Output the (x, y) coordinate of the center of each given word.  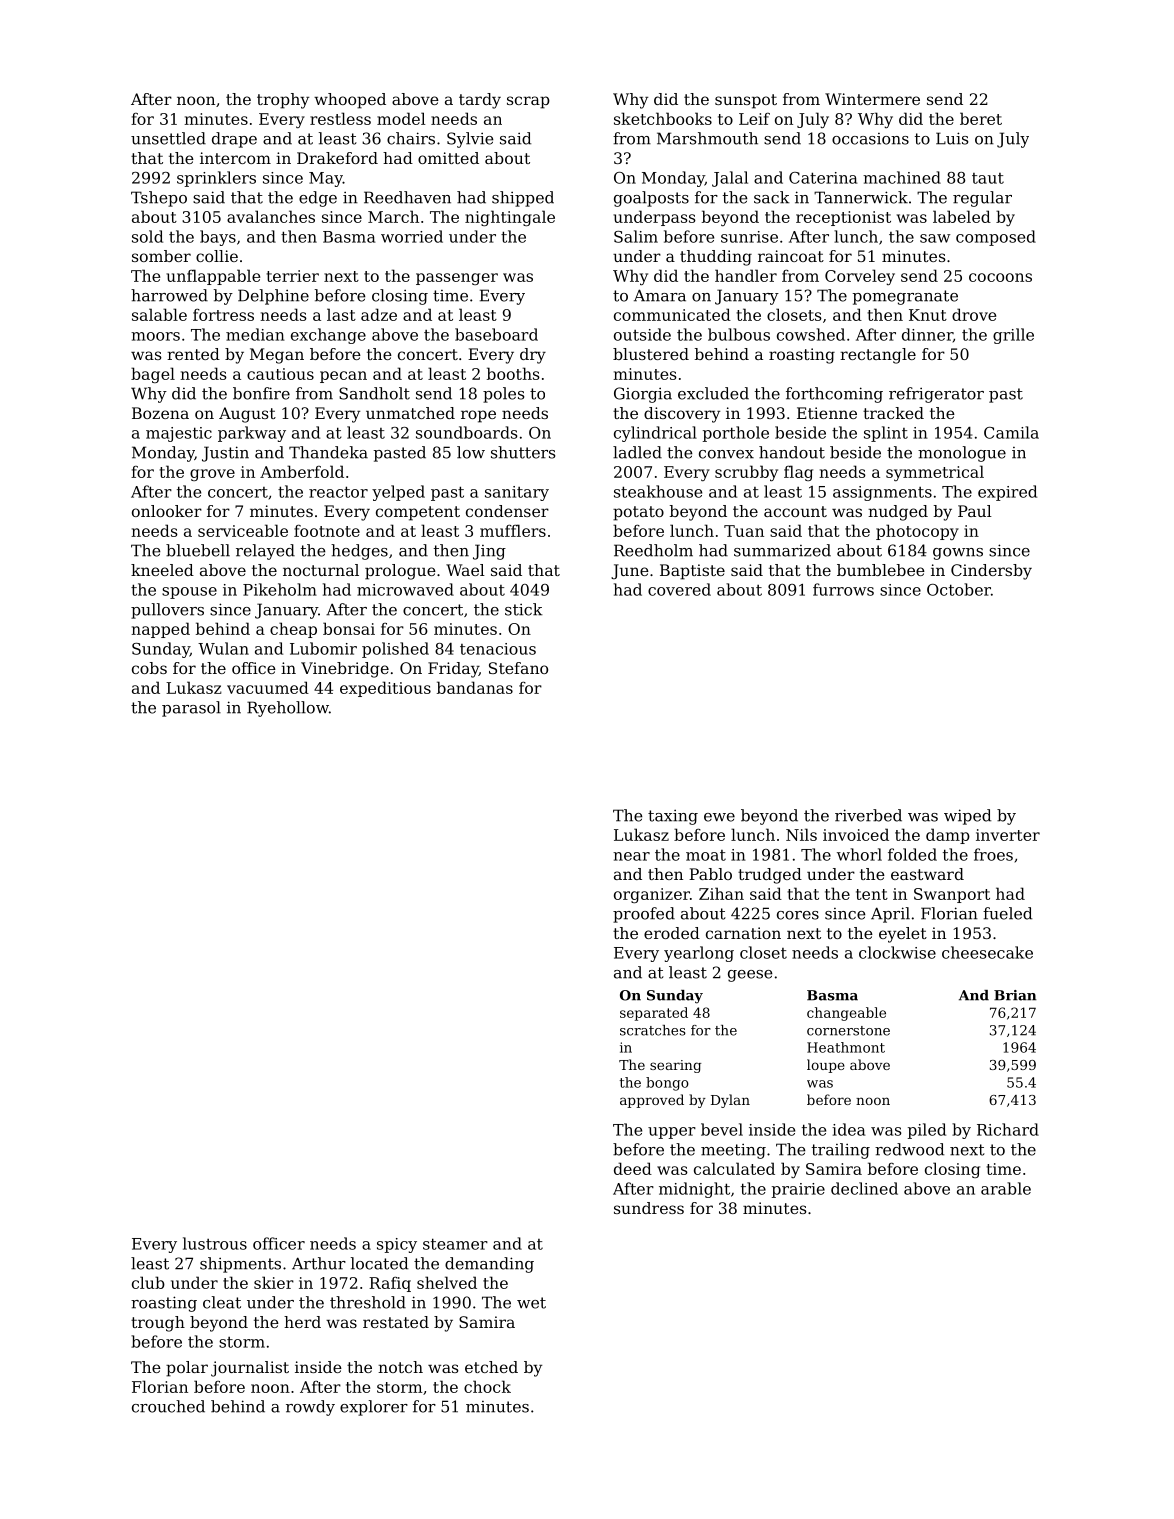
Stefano (518, 668)
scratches (653, 1030)
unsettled (168, 138)
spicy (397, 1245)
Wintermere (872, 99)
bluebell (198, 550)
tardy (480, 101)
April (890, 915)
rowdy (310, 1408)
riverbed (868, 815)
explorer (374, 1408)
